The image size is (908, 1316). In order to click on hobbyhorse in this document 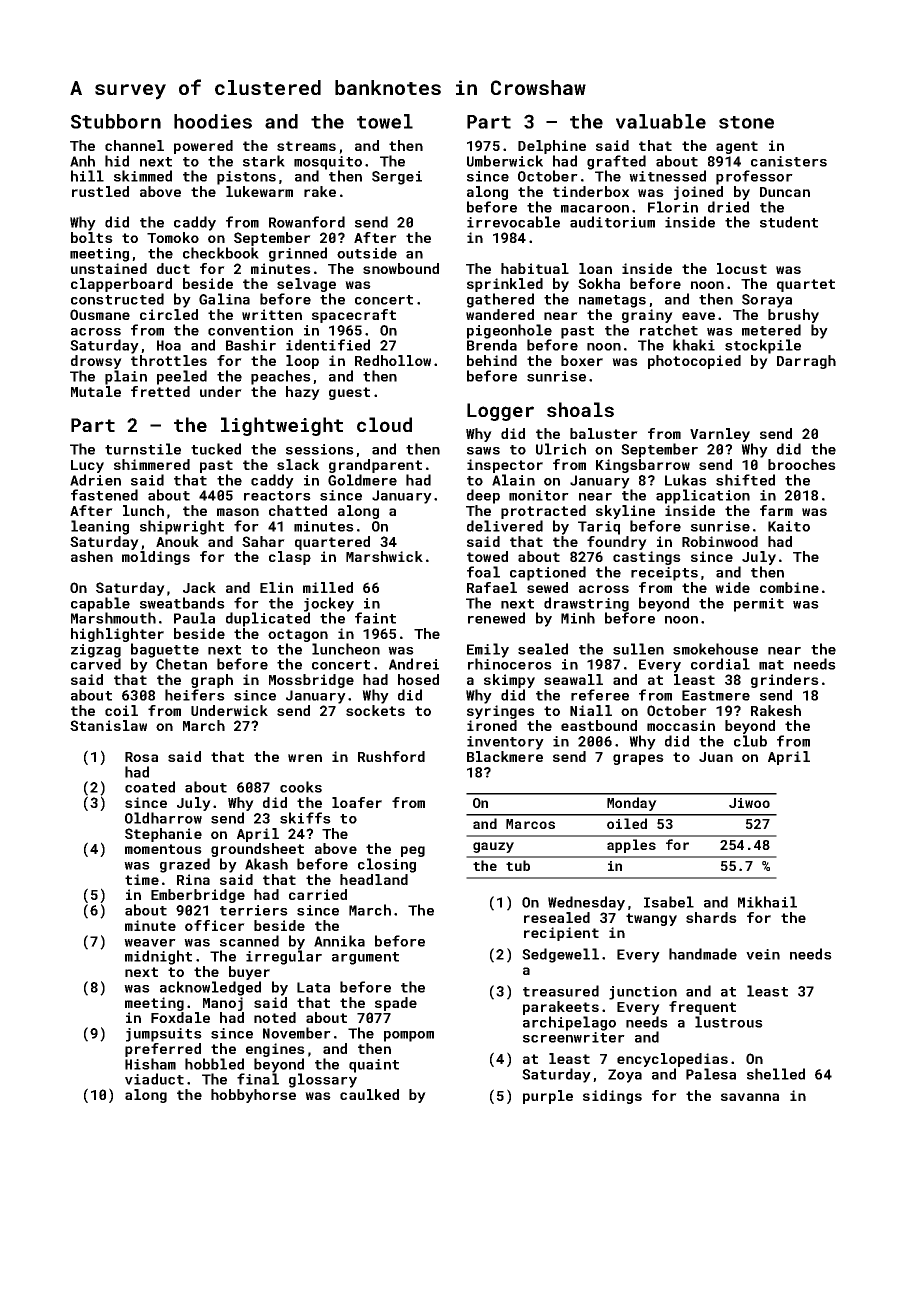, I will do `click(253, 1096)`.
